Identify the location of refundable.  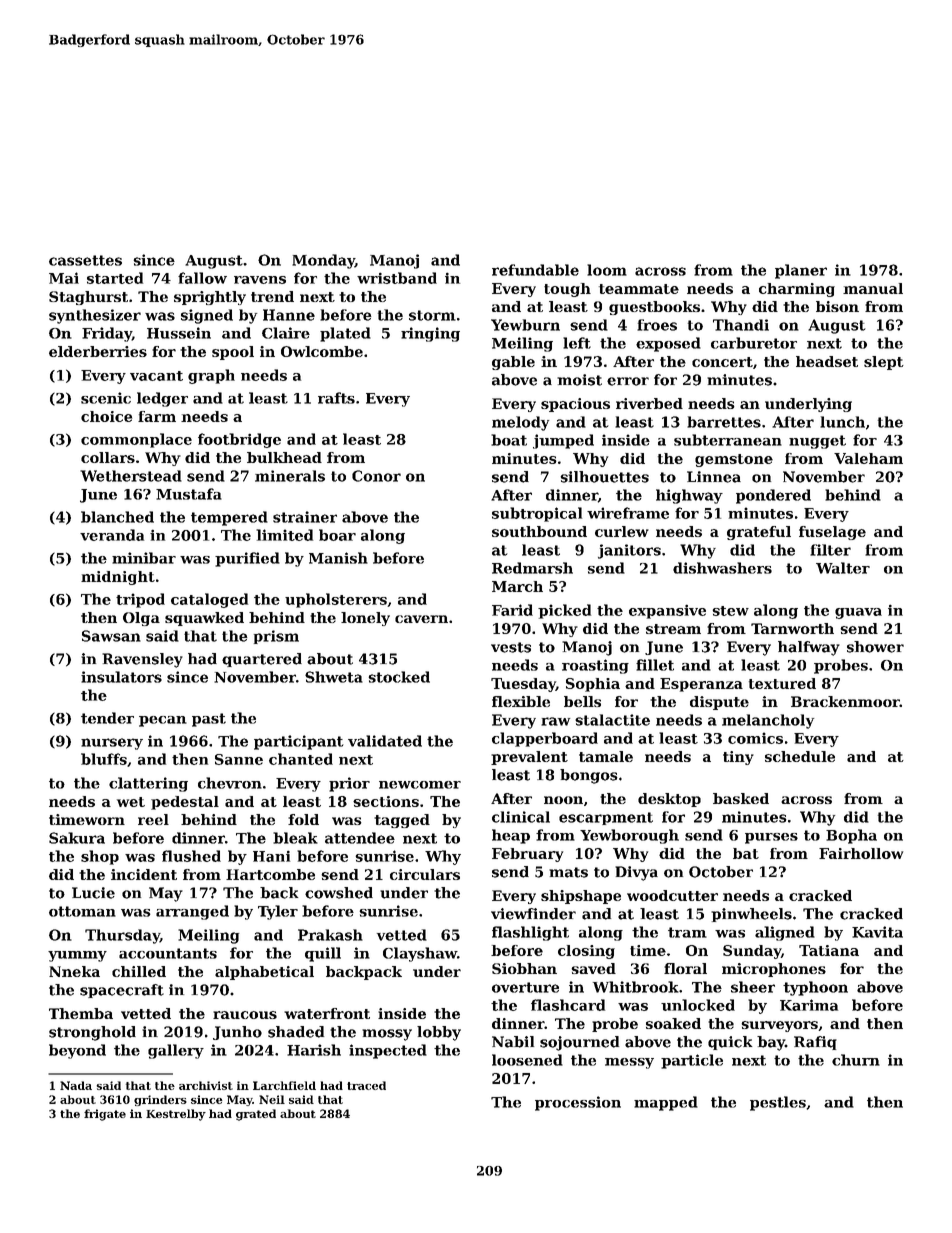
(535, 270).
